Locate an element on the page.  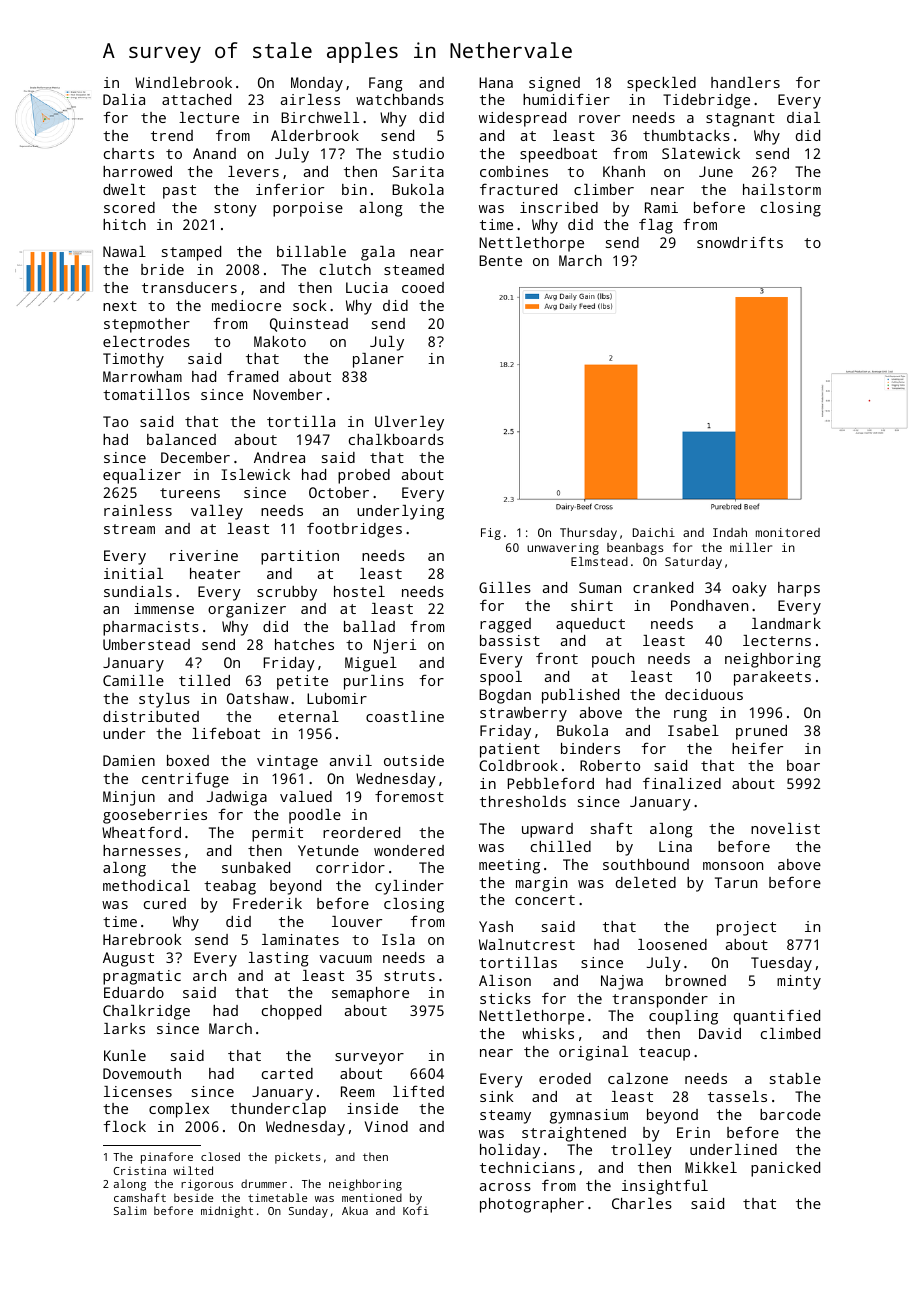
Salim is located at coordinates (130, 1210).
